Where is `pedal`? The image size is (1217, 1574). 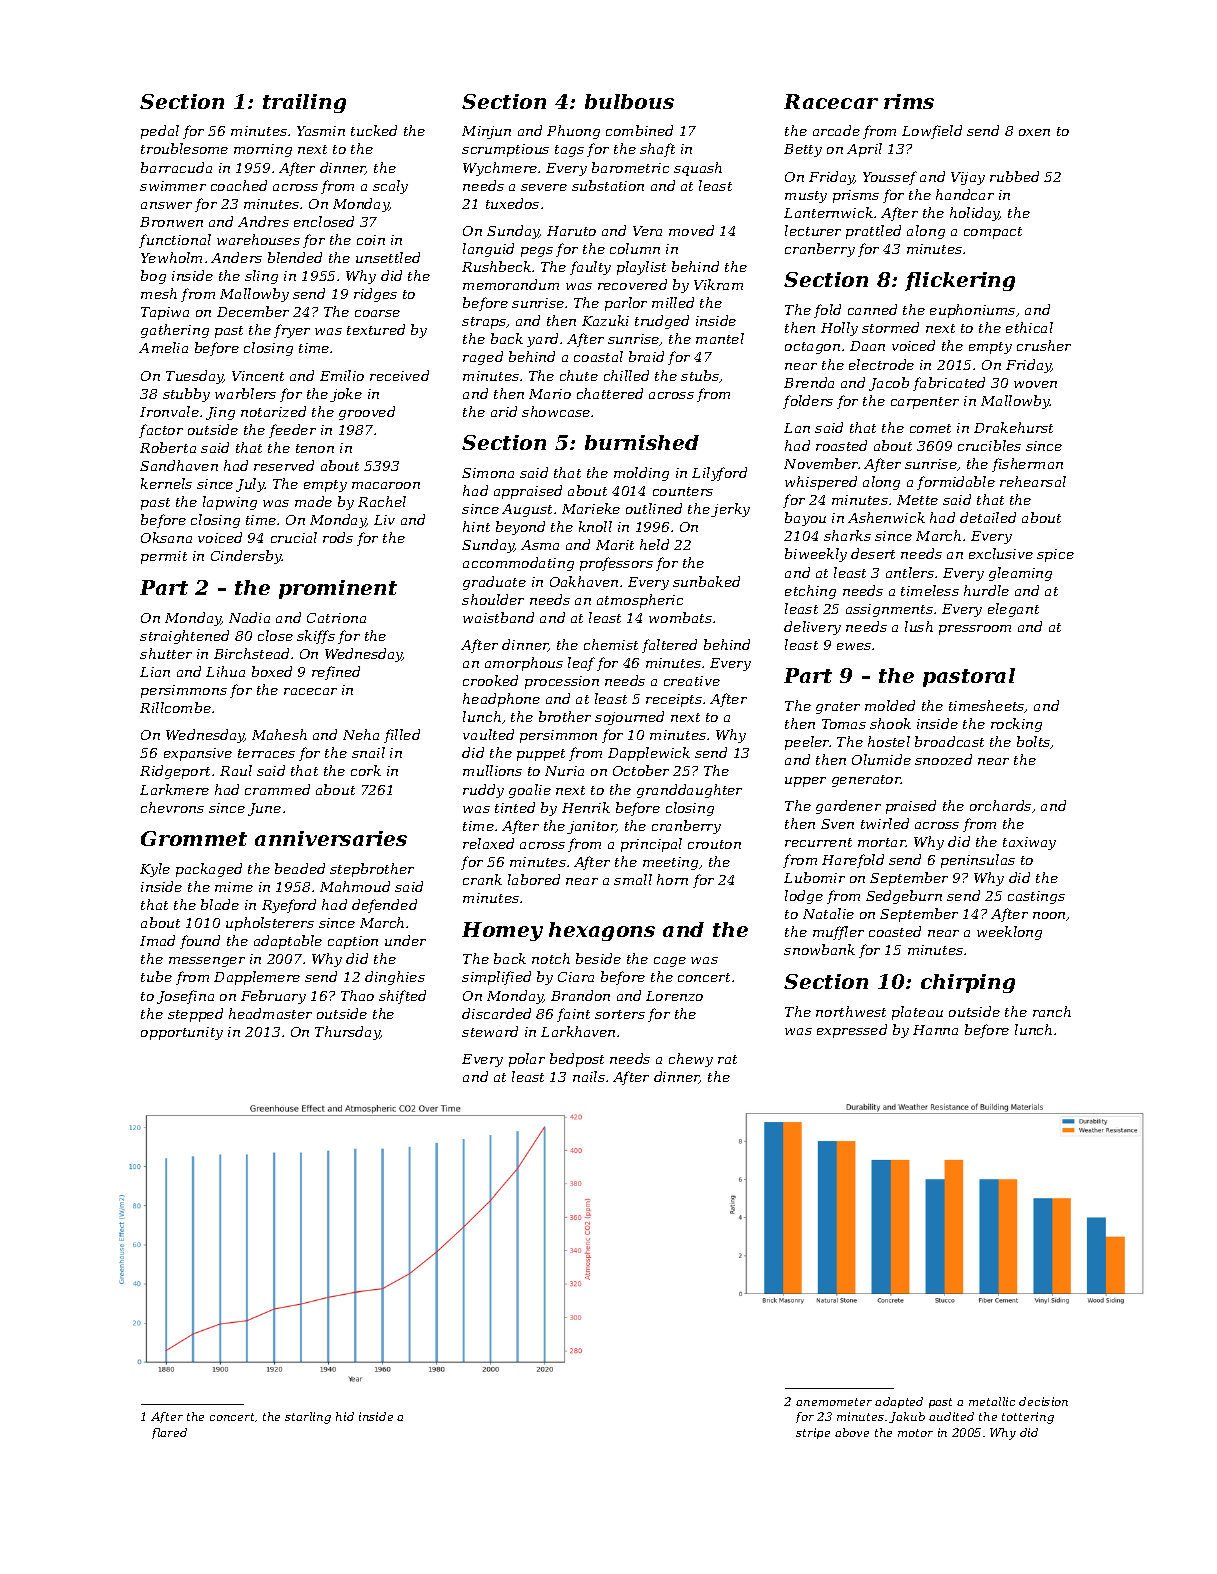
pedal is located at coordinates (160, 132).
